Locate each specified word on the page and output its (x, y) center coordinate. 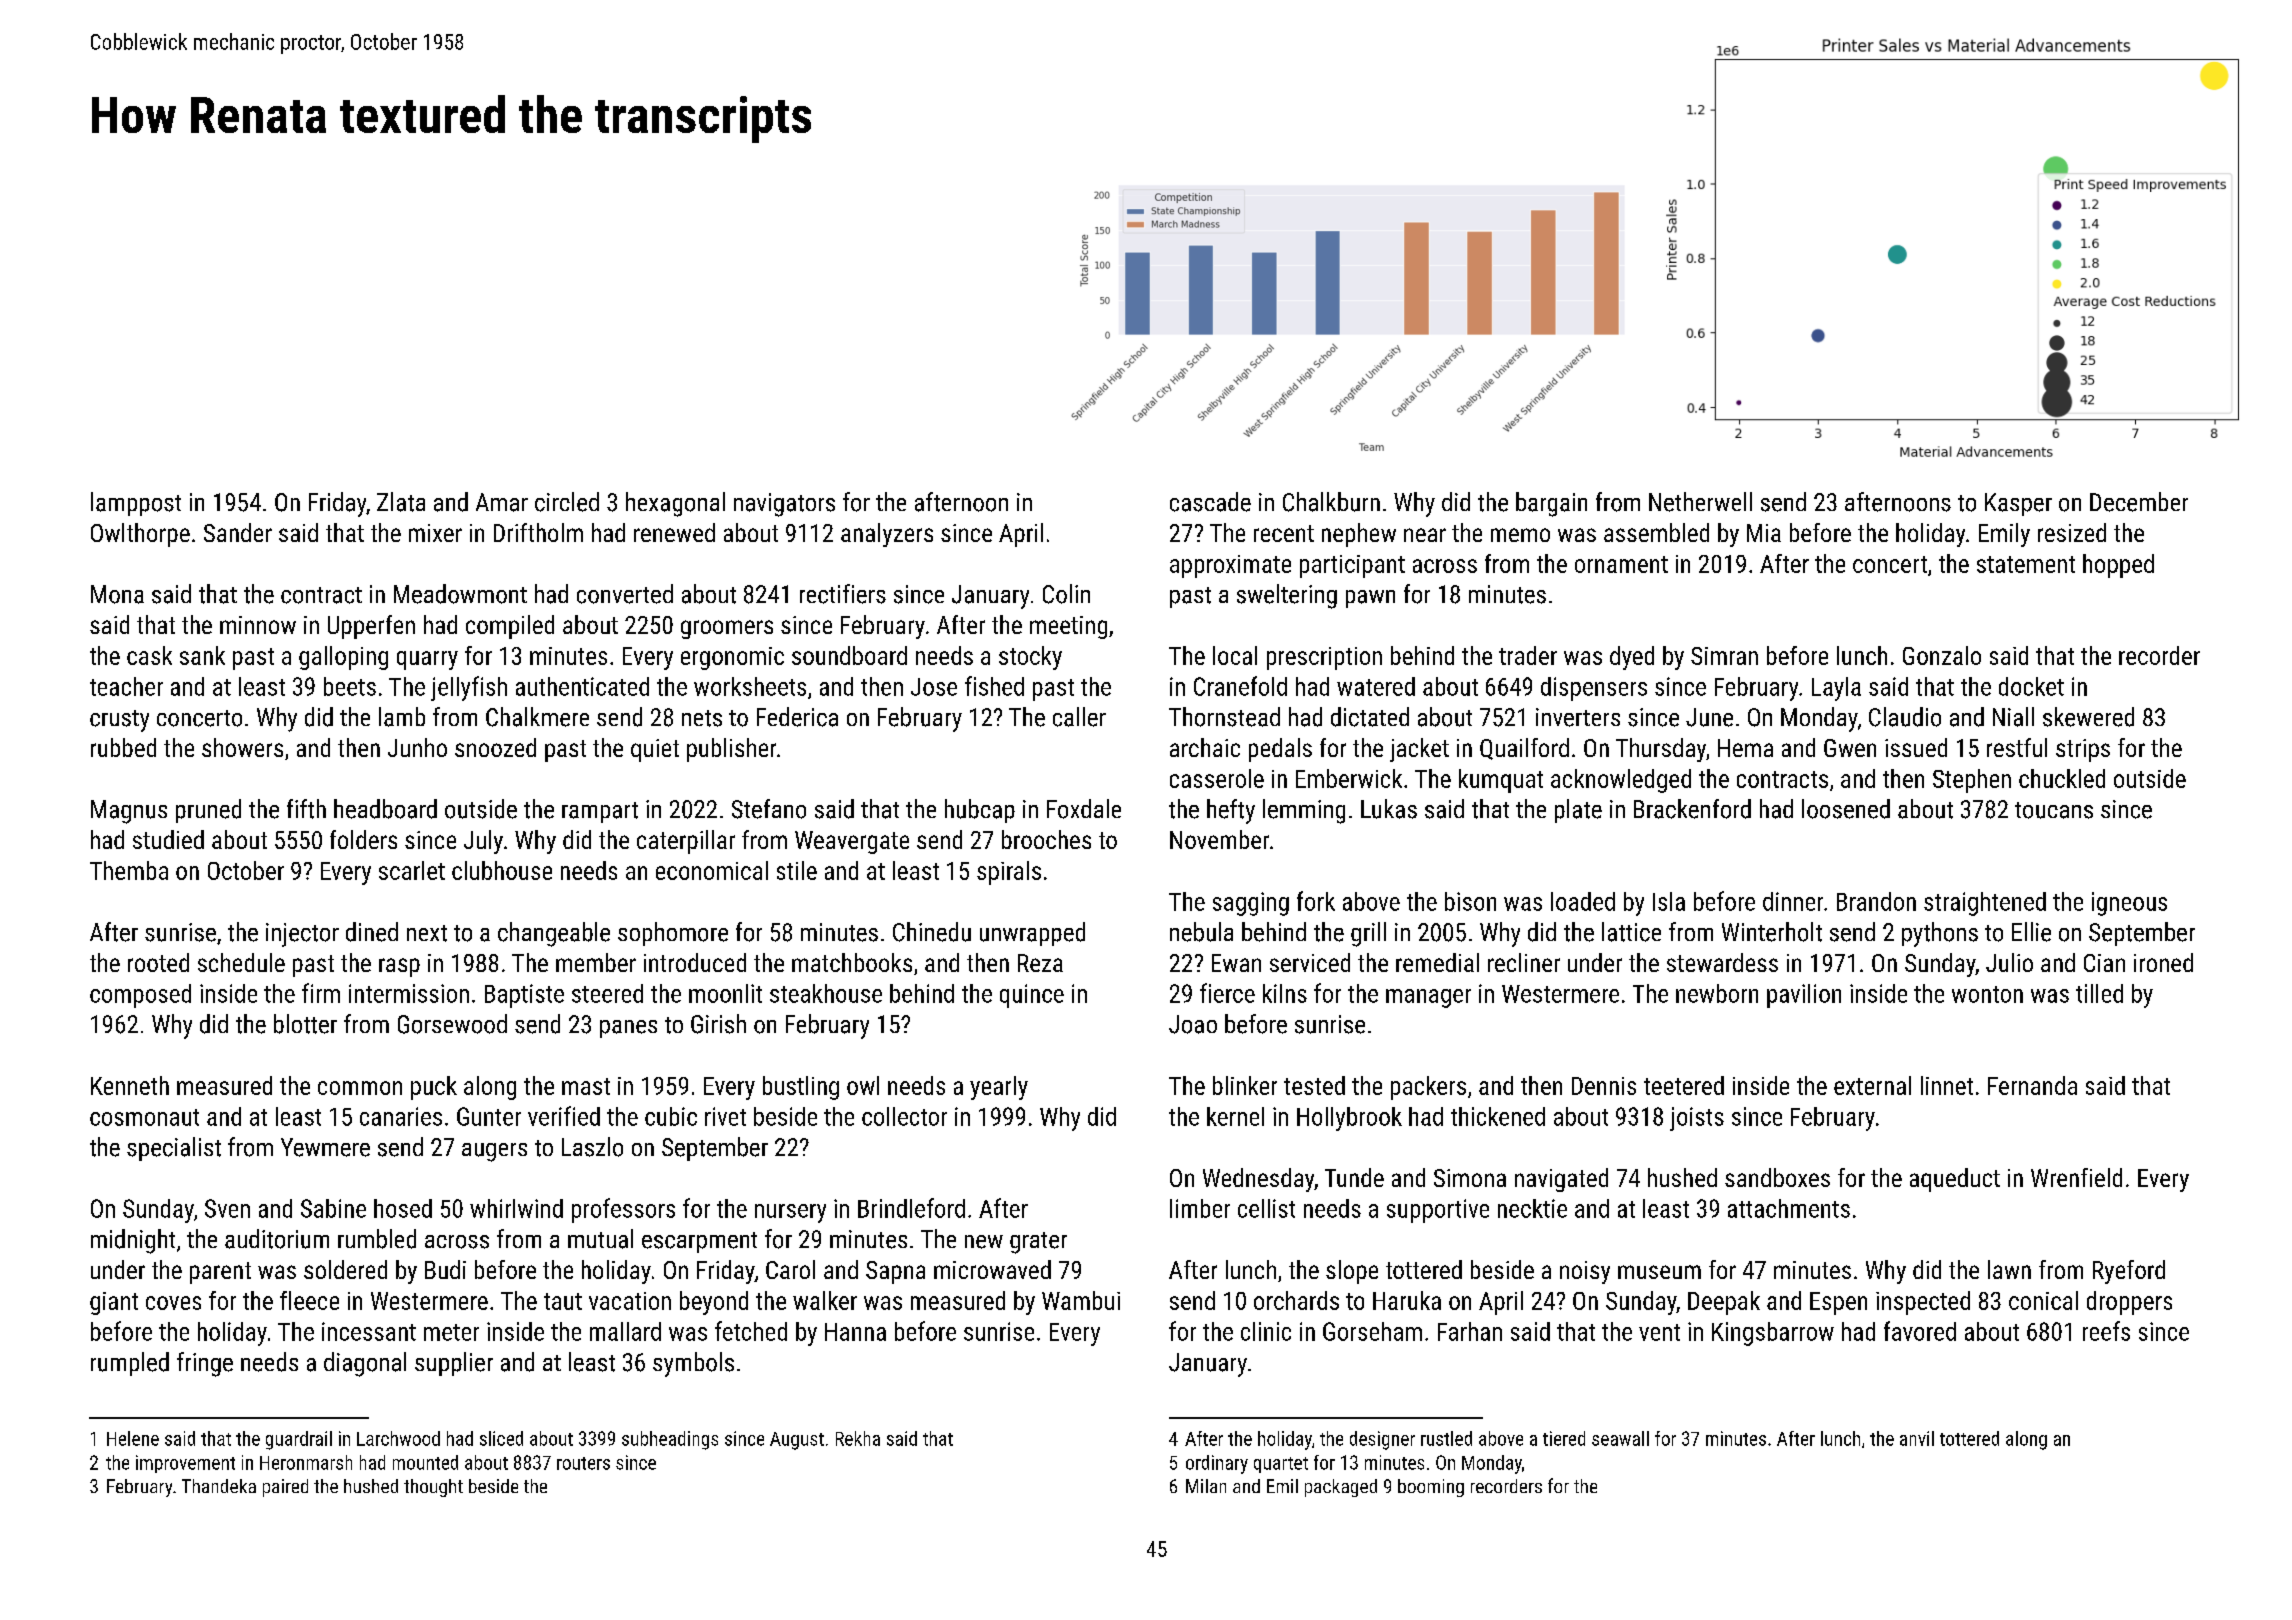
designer (1382, 1440)
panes (628, 1029)
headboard (385, 809)
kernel (1235, 1116)
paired (285, 1488)
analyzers (887, 535)
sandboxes (1777, 1177)
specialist (174, 1149)
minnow (258, 625)
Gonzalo (1942, 655)
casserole (1217, 778)
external (1872, 1085)
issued (1916, 747)
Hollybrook (1349, 1119)
